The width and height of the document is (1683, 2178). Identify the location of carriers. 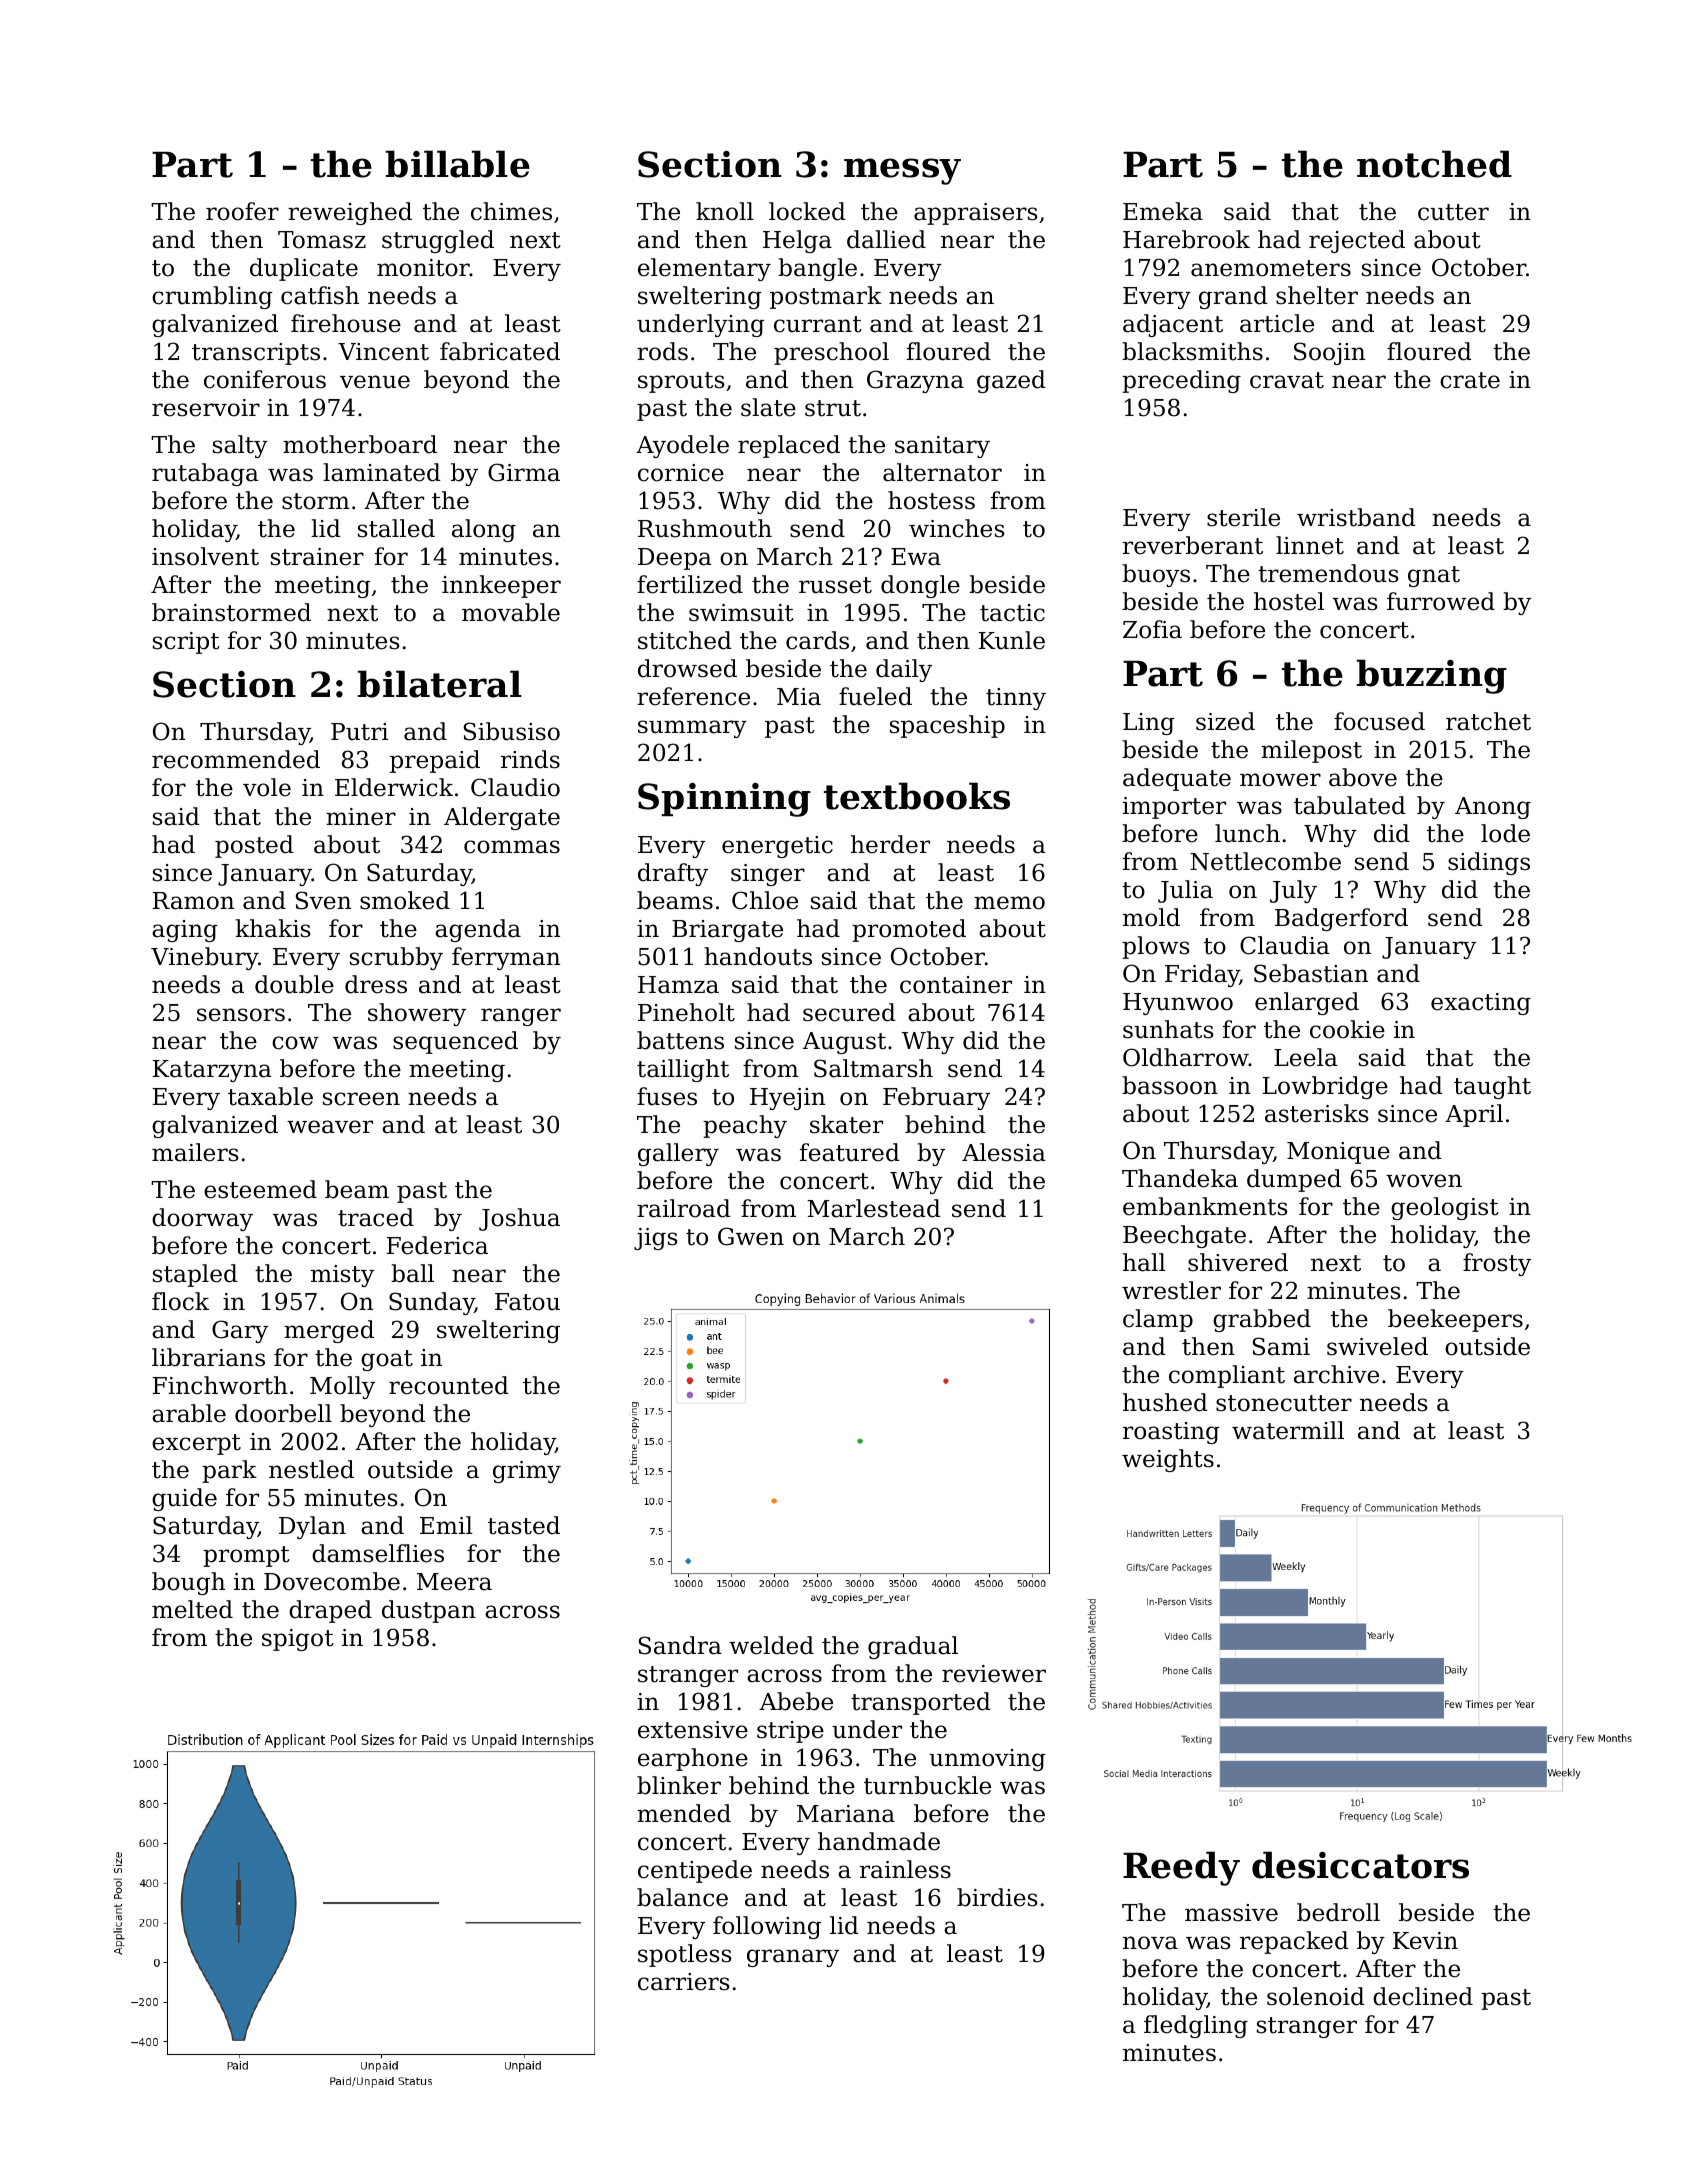
(684, 1982).
